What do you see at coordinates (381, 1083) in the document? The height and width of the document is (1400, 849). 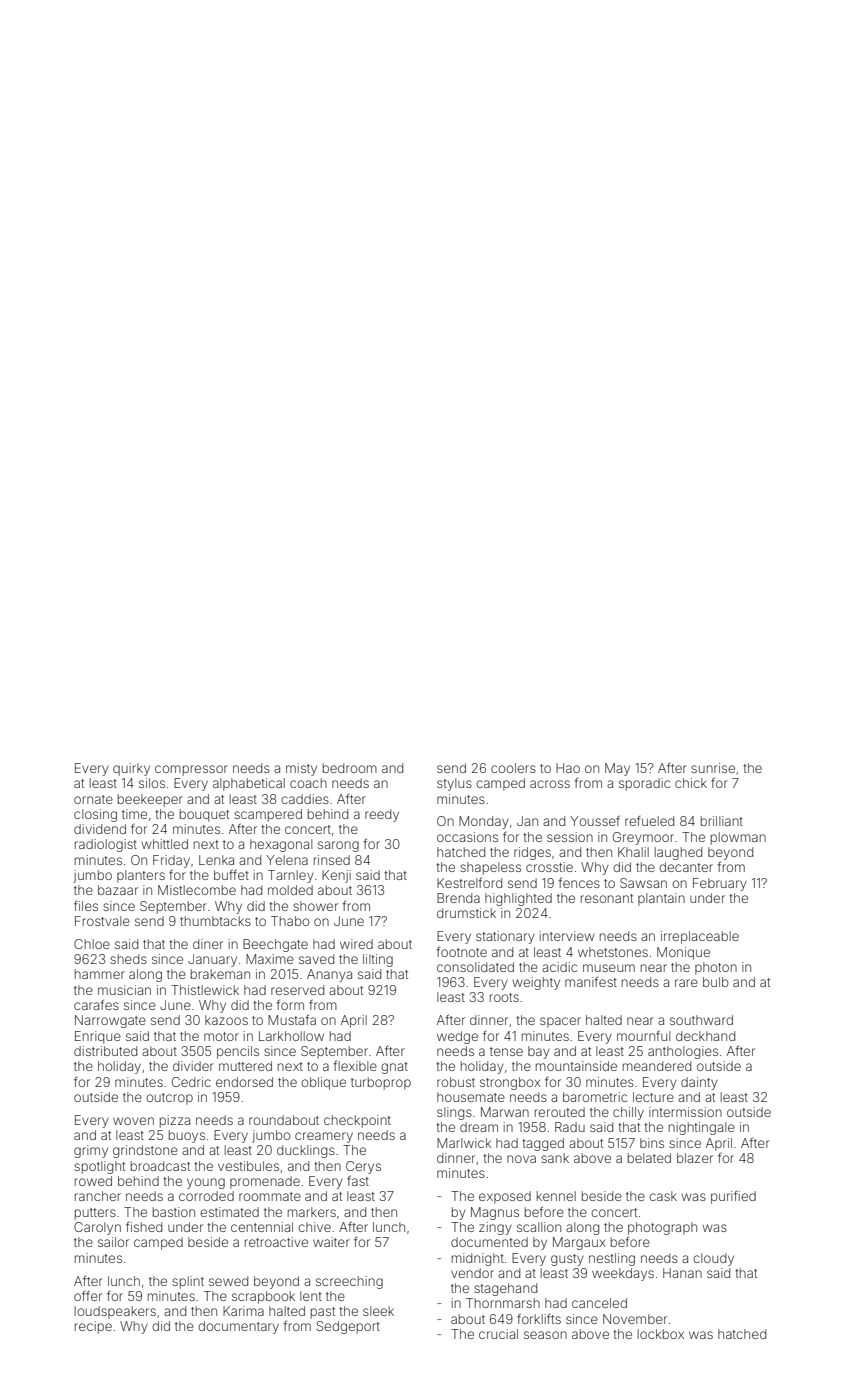 I see `turboprop` at bounding box center [381, 1083].
